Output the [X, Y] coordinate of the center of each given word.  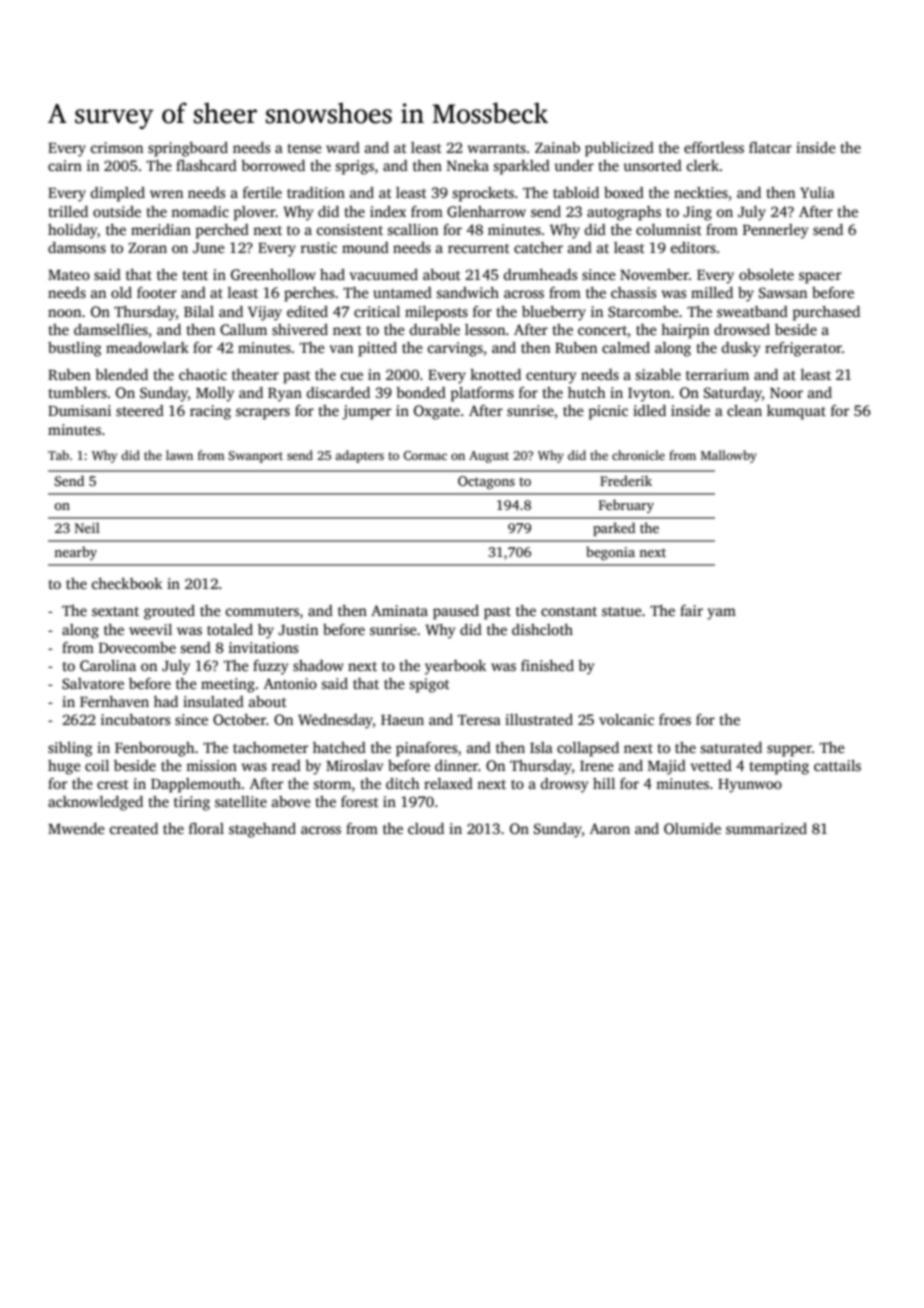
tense [305, 148]
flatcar [770, 147]
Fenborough [155, 749]
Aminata [399, 610]
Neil [87, 527]
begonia [610, 553]
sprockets [483, 194]
